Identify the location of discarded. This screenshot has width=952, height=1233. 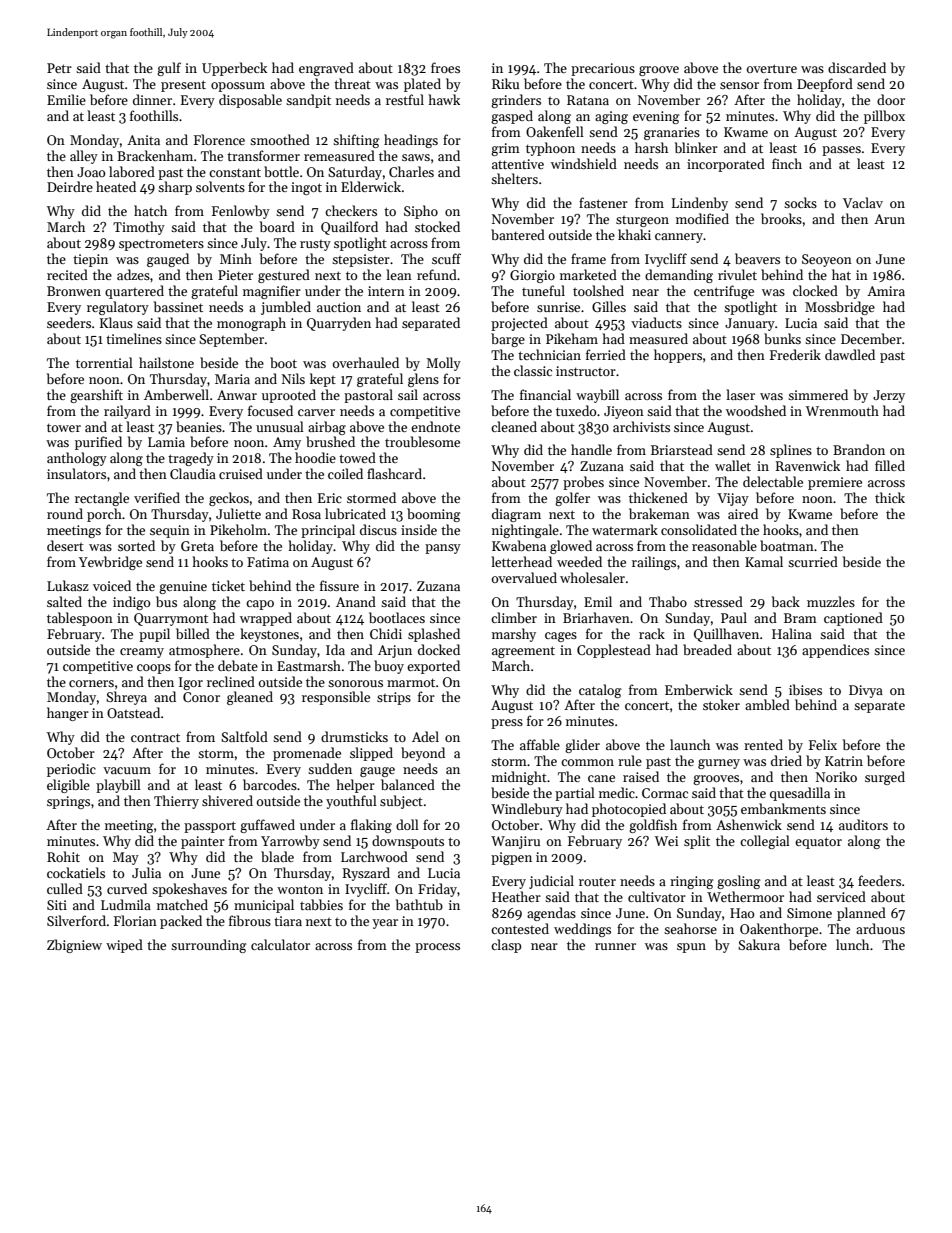
(857, 67).
